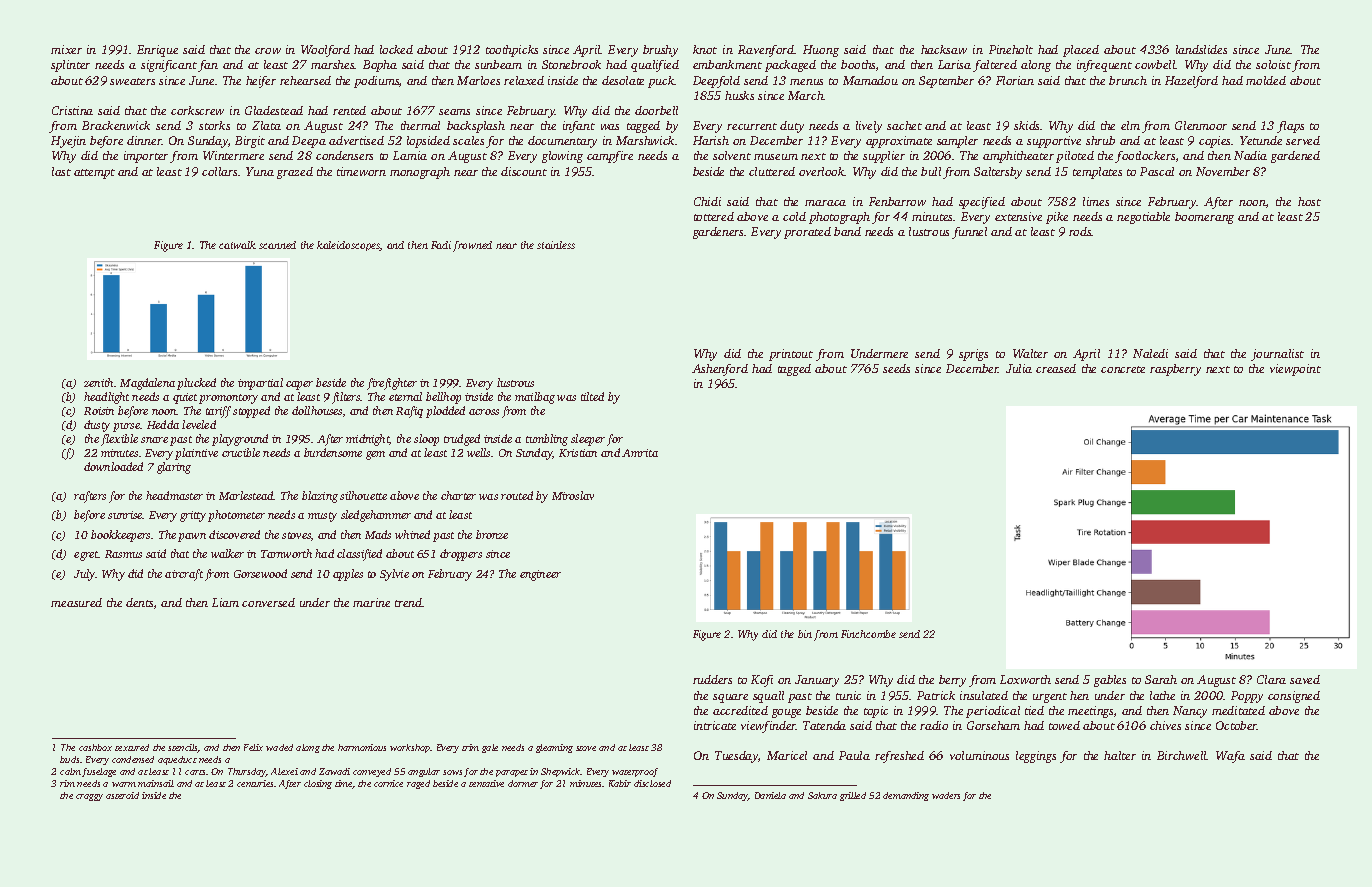  I want to click on firefighter, so click(392, 384).
